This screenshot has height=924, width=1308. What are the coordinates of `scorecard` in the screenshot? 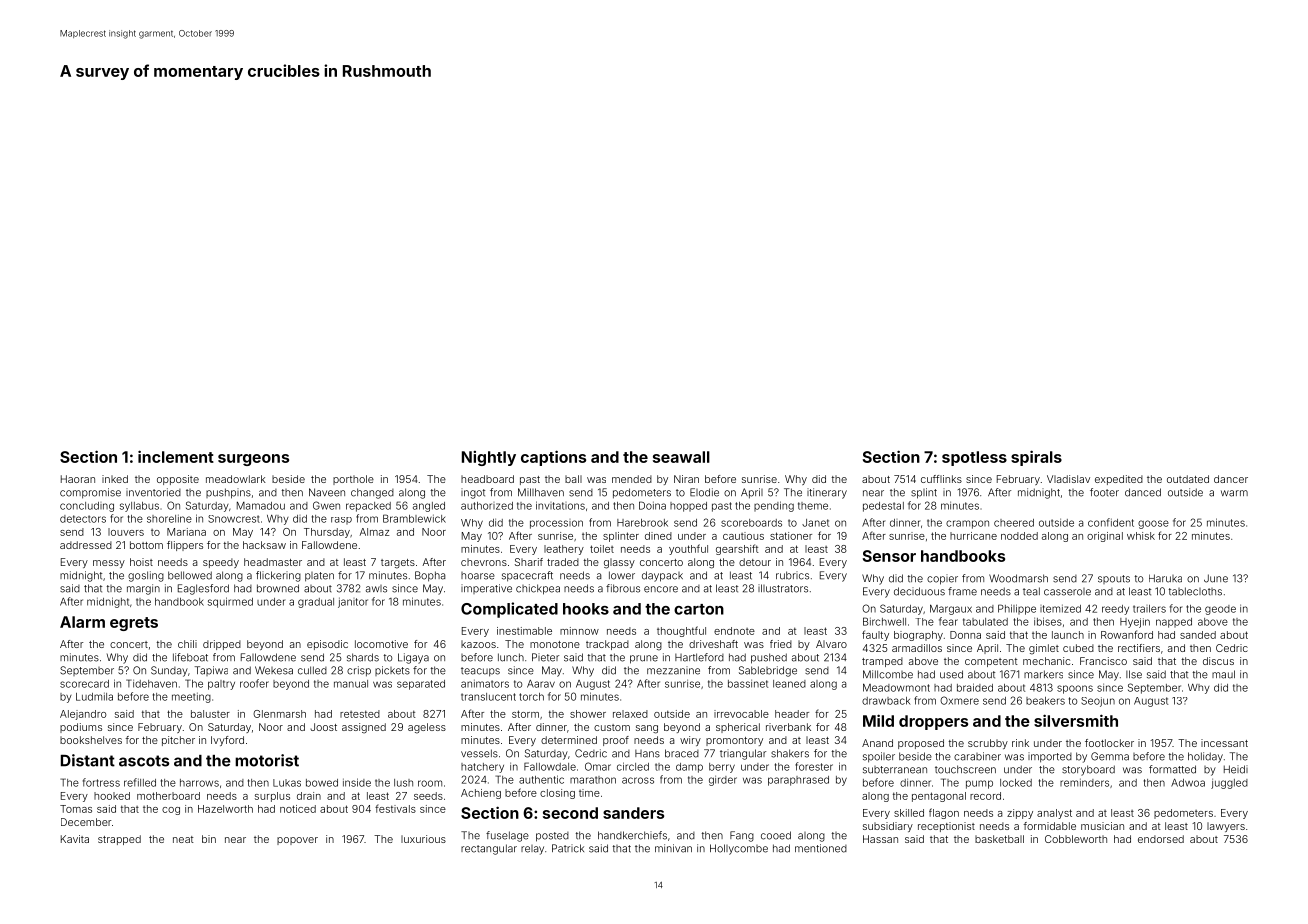 It's located at (84, 684).
